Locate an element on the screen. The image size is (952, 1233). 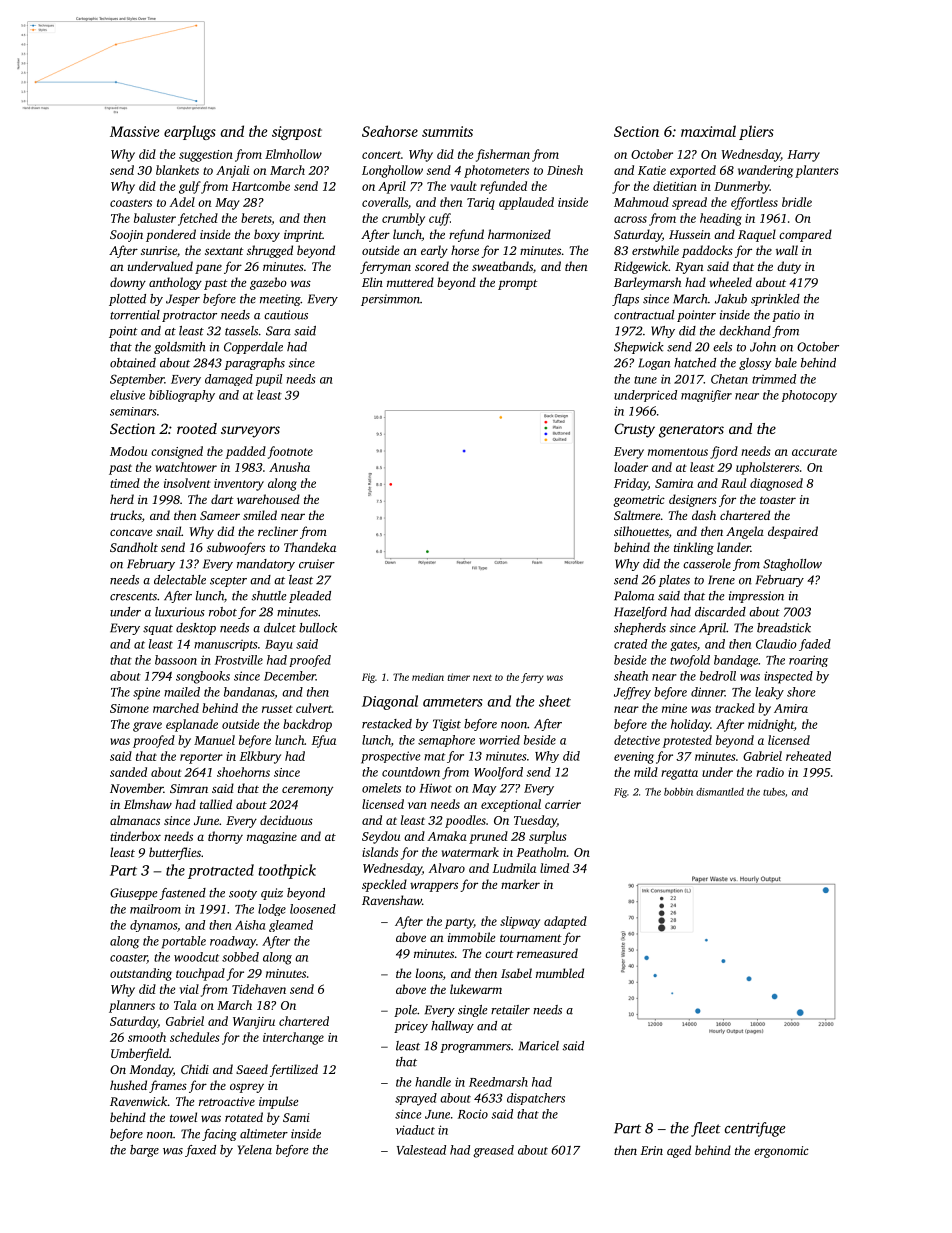
dynamos is located at coordinates (153, 926).
